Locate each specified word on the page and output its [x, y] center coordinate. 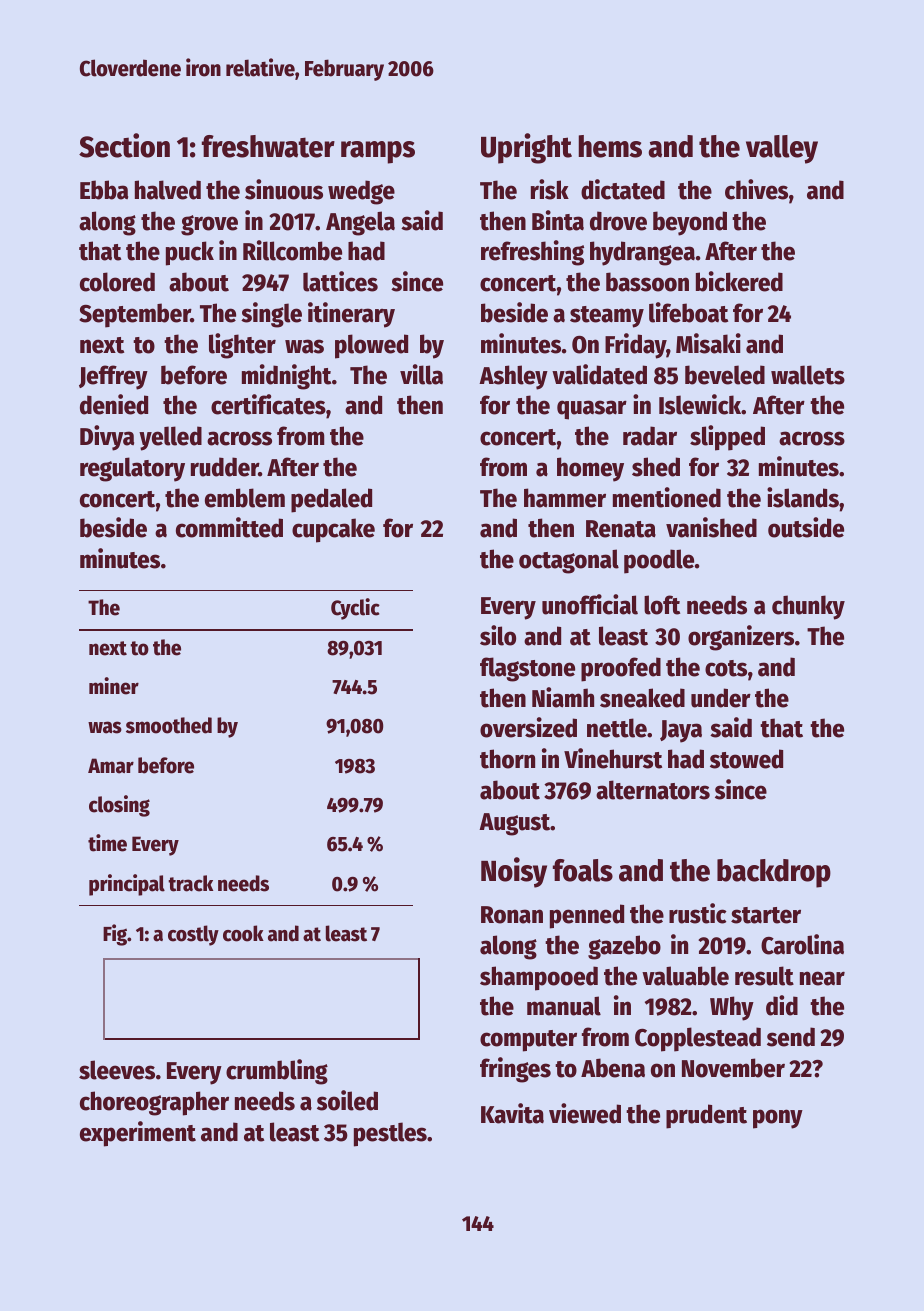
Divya [107, 438]
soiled [347, 1100]
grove [209, 225]
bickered [739, 281]
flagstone [527, 669]
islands [803, 497]
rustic [698, 913]
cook [243, 933]
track [190, 883]
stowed [746, 759]
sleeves [117, 1070]
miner [114, 686]
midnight [286, 377]
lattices [340, 281]
